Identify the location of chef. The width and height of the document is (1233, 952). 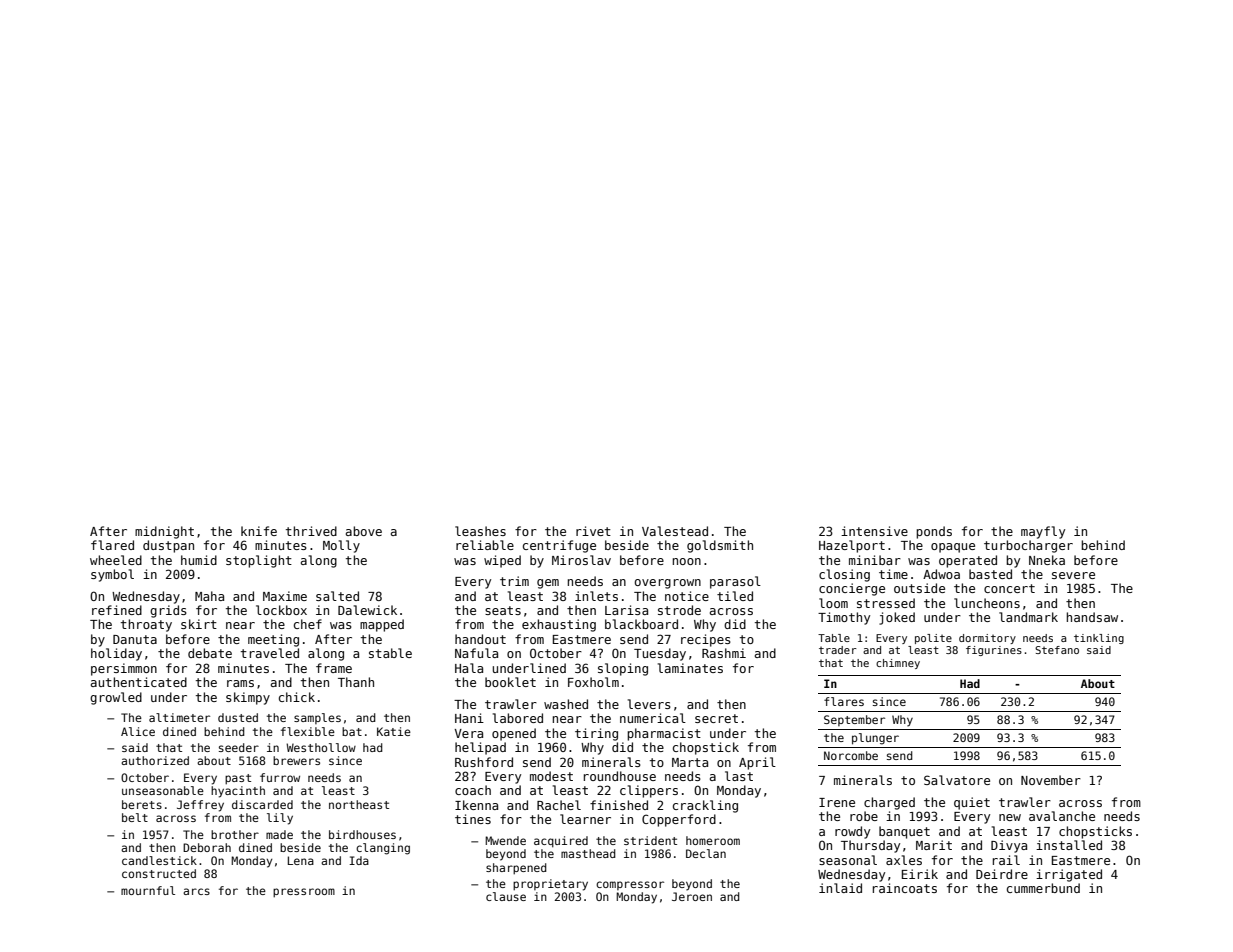
(308, 624).
